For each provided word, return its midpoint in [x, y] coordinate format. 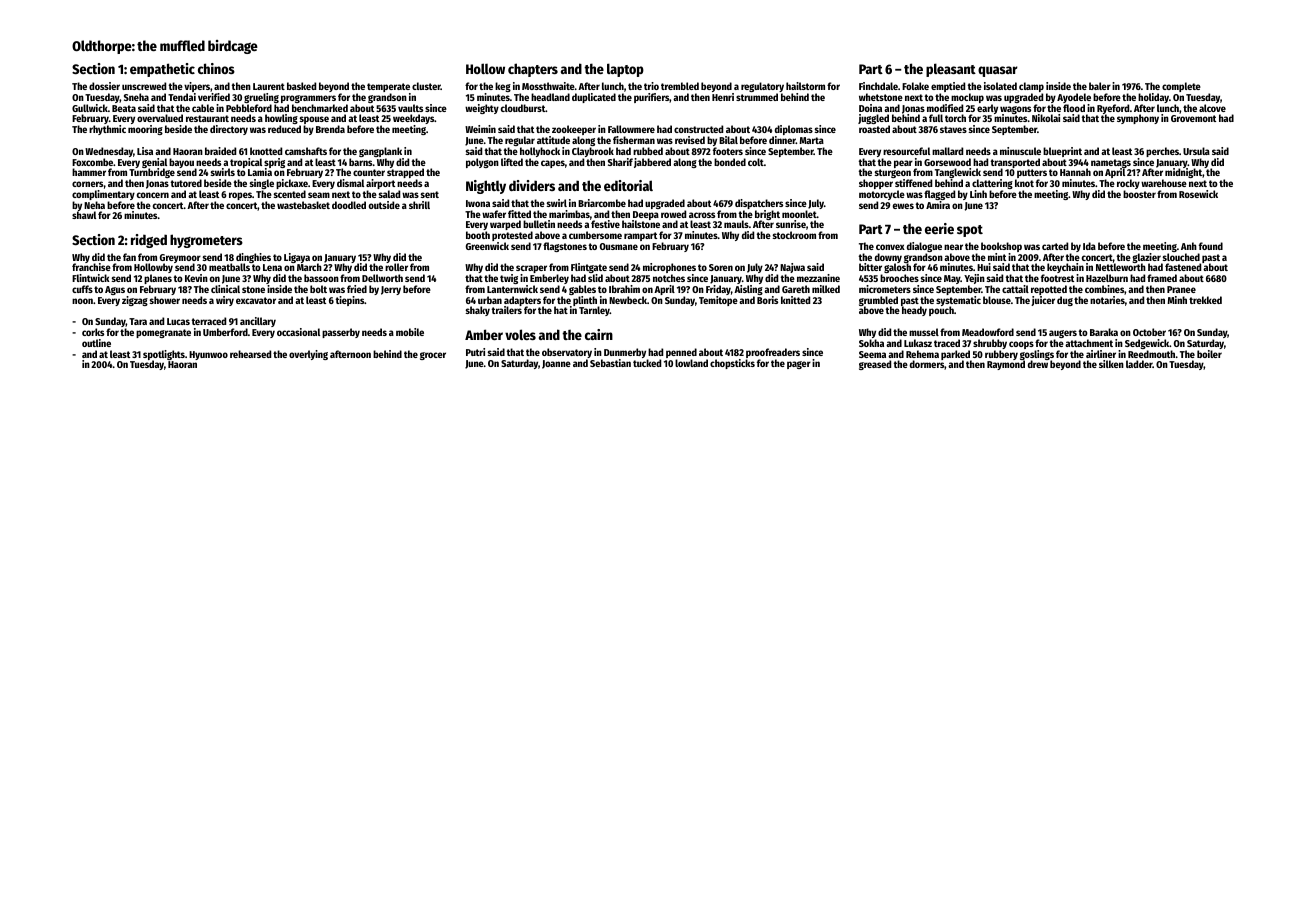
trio [651, 86]
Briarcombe [602, 203]
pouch [941, 311]
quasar [998, 71]
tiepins [350, 301]
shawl [84, 215]
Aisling [748, 290]
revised [690, 140]
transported [1015, 163]
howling [281, 120]
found [1211, 246]
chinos [216, 68]
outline [96, 343]
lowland [691, 363]
